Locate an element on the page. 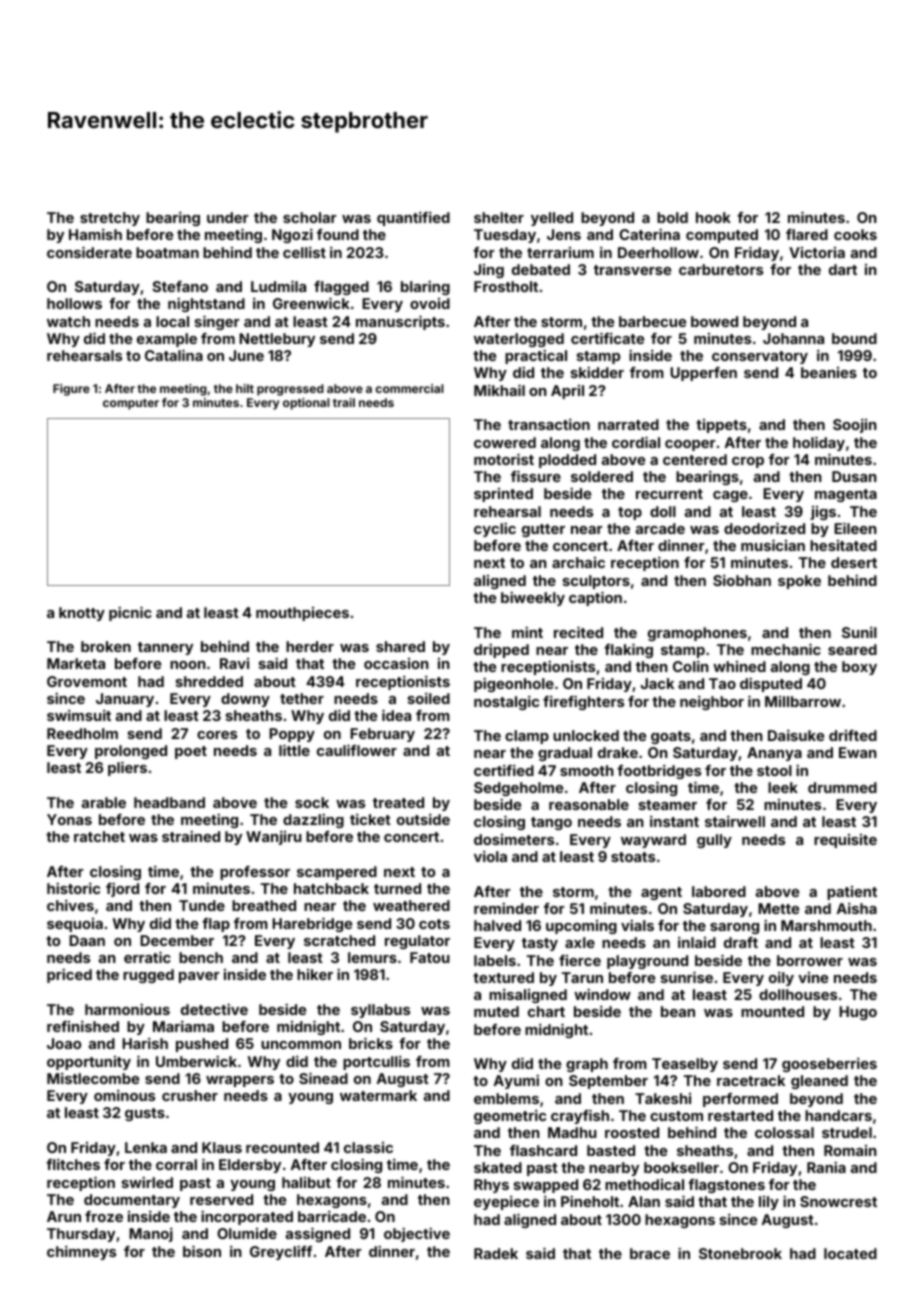 The height and width of the image is (1308, 924). Figure is located at coordinates (71, 390).
